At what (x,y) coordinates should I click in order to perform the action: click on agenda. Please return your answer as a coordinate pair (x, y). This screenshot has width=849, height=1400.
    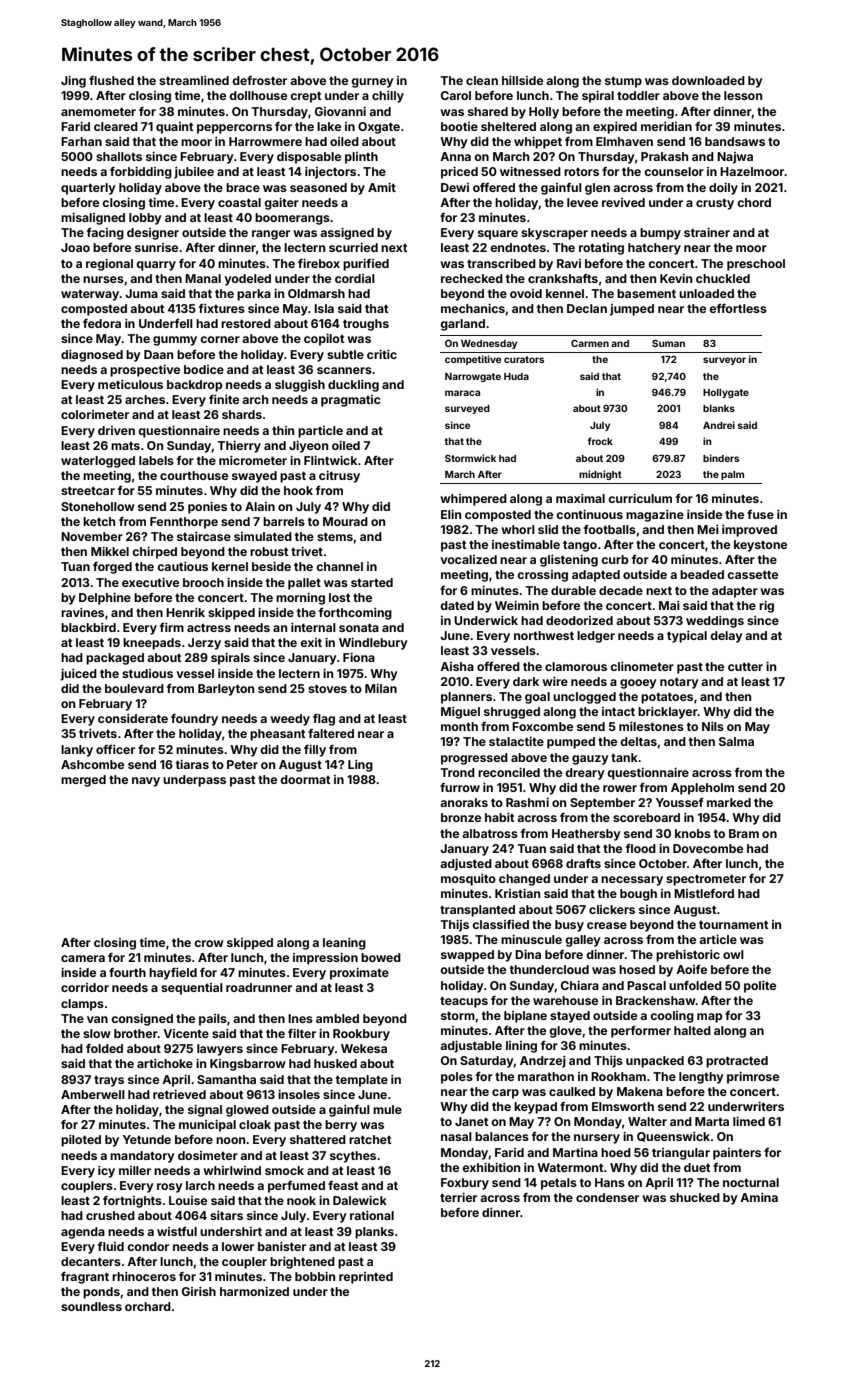
    Looking at the image, I should click on (83, 1233).
